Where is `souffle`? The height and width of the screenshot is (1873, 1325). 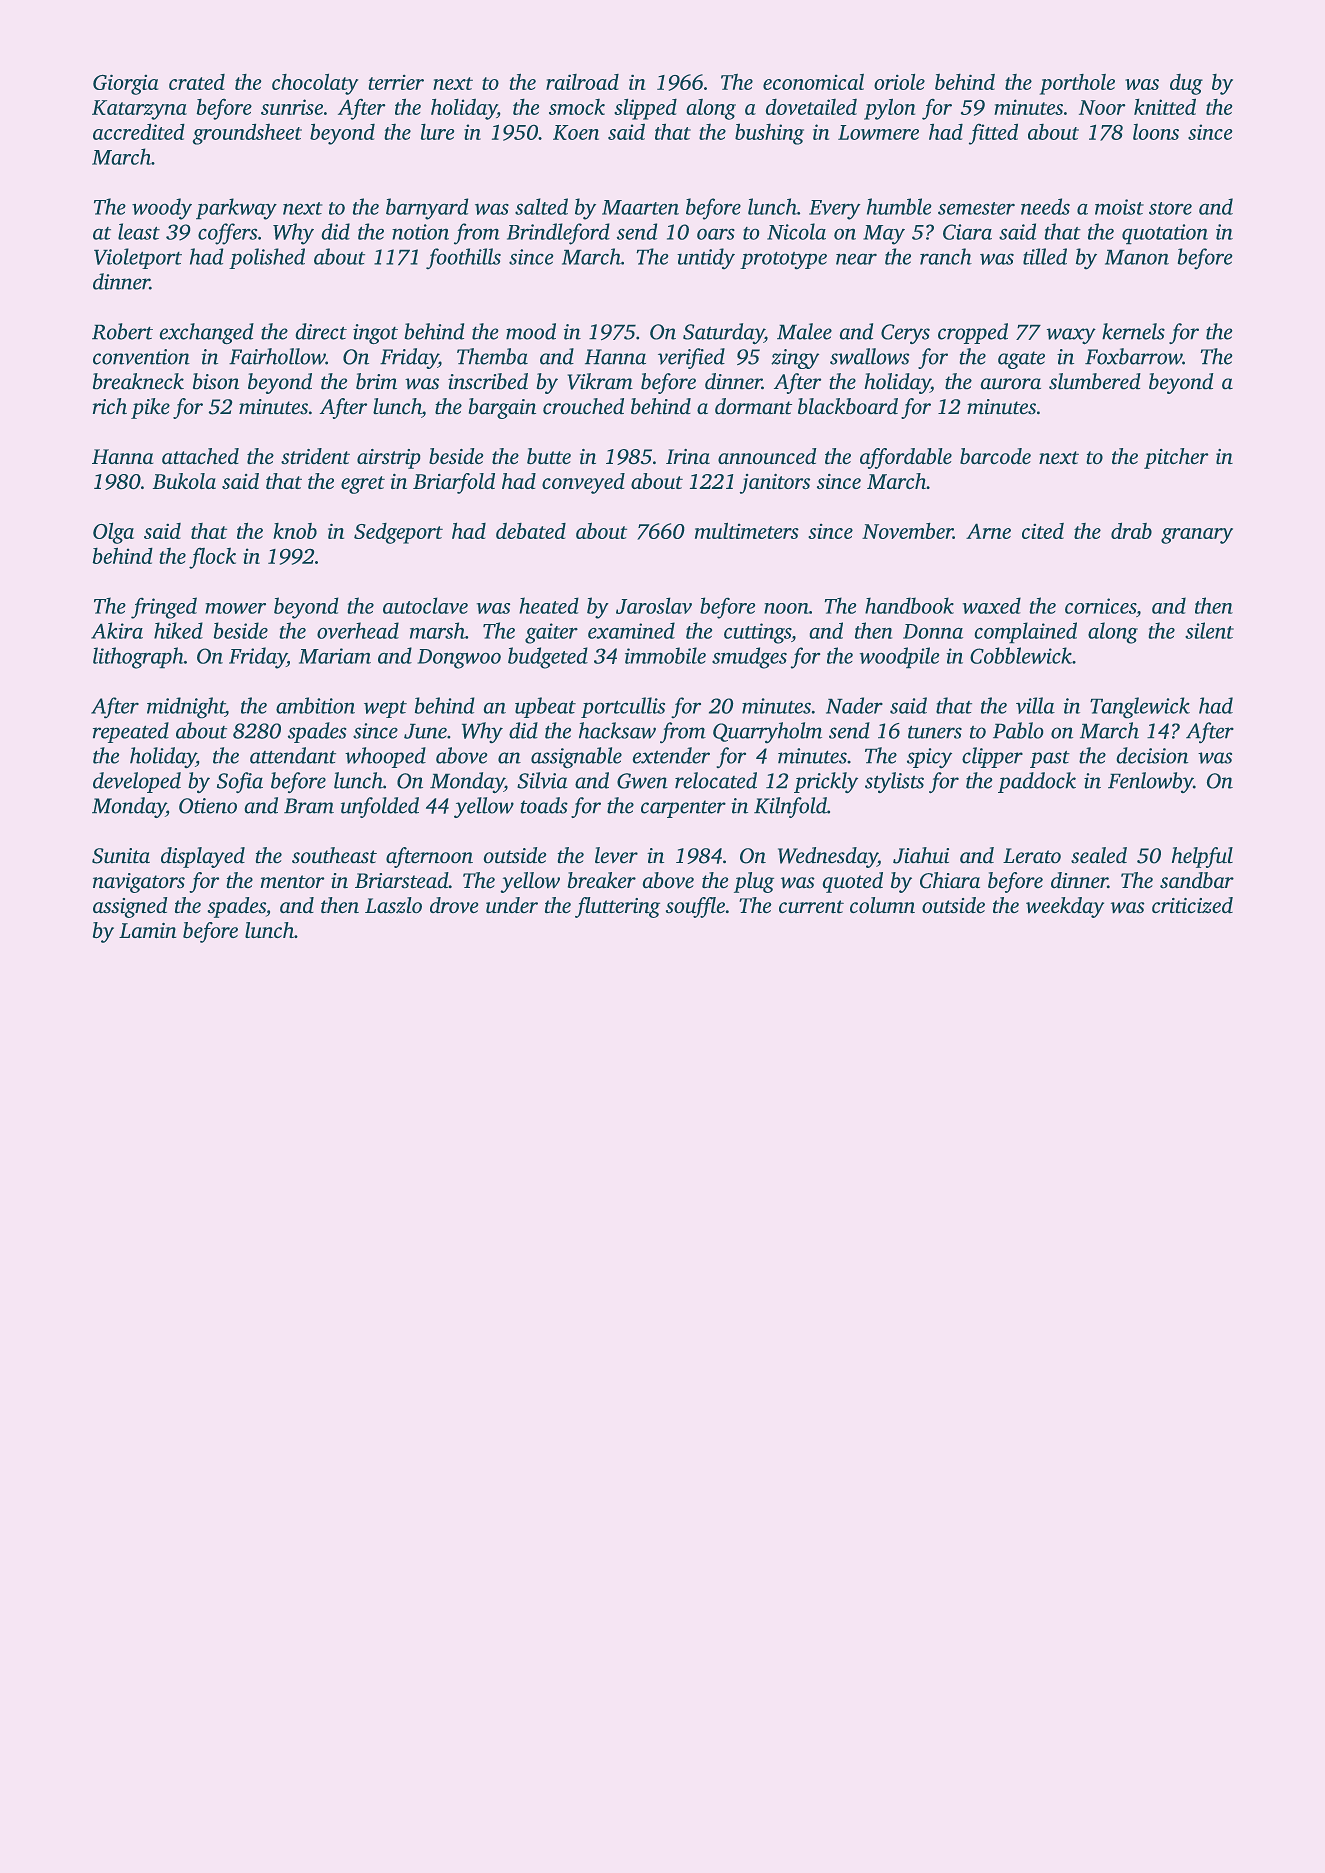 souffle is located at coordinates (695, 907).
